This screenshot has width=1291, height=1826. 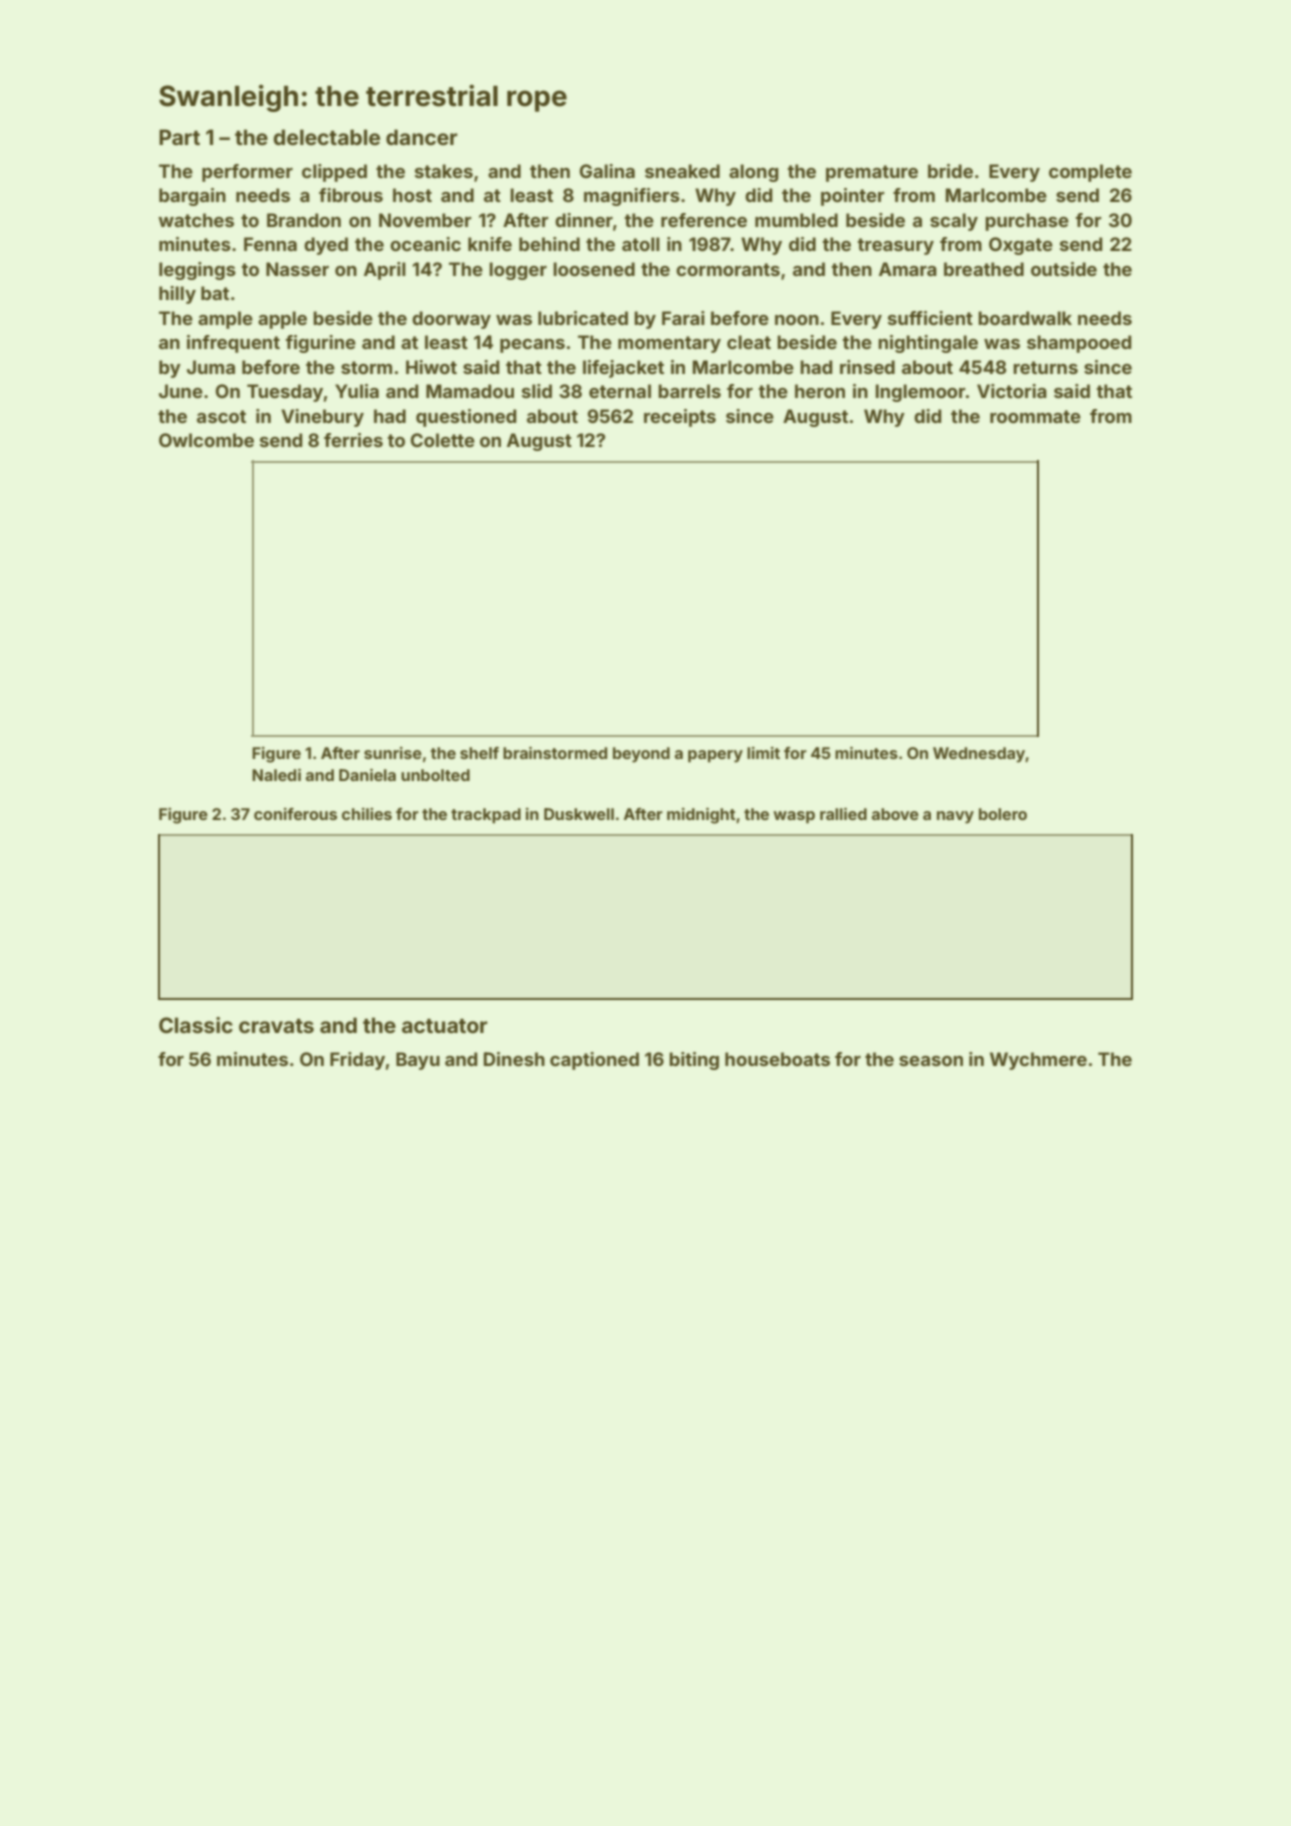 I want to click on cravats, so click(x=276, y=1026).
